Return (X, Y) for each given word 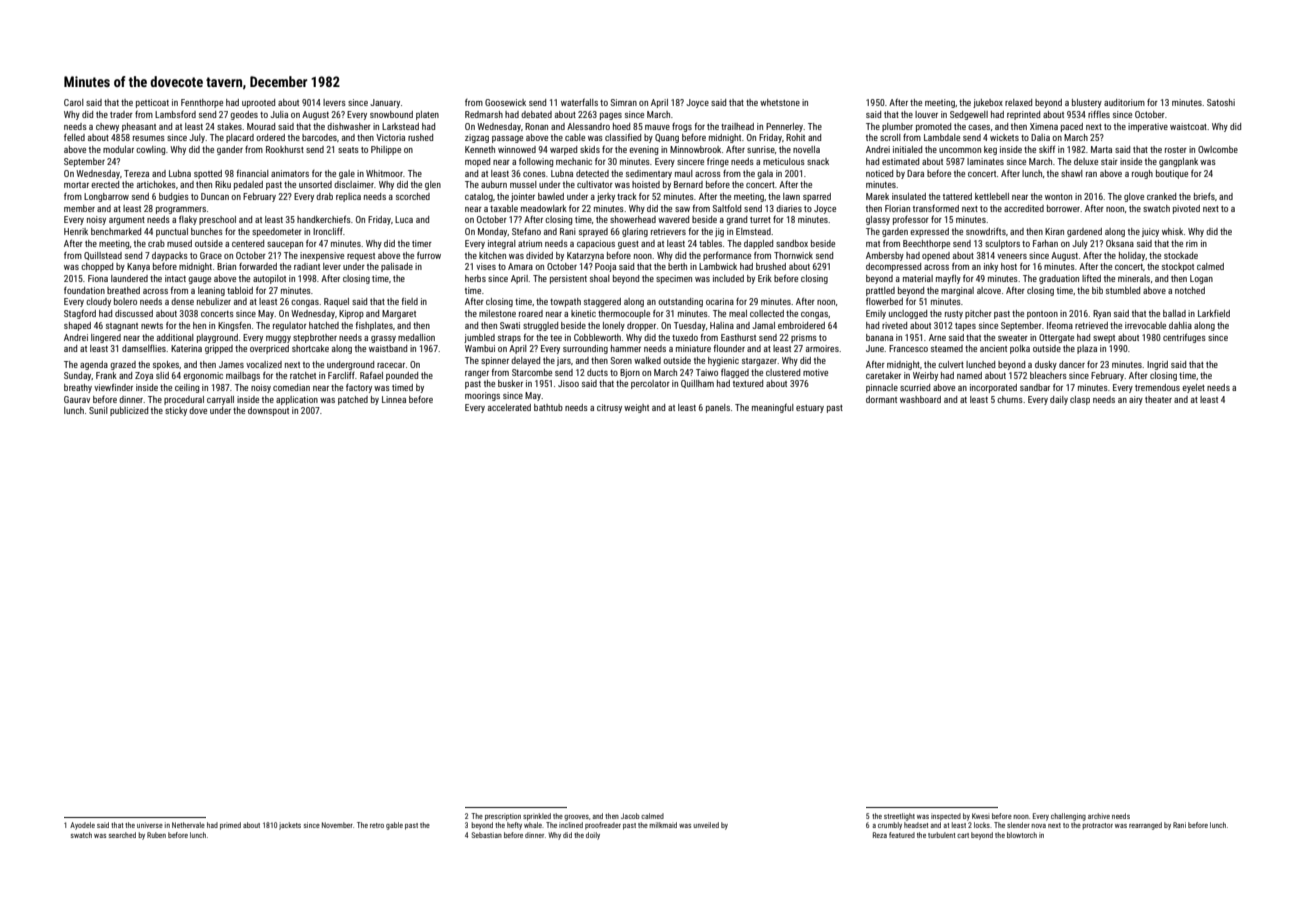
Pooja (605, 267)
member (79, 208)
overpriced (269, 349)
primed (230, 826)
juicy (1150, 232)
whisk (1172, 231)
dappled (758, 244)
